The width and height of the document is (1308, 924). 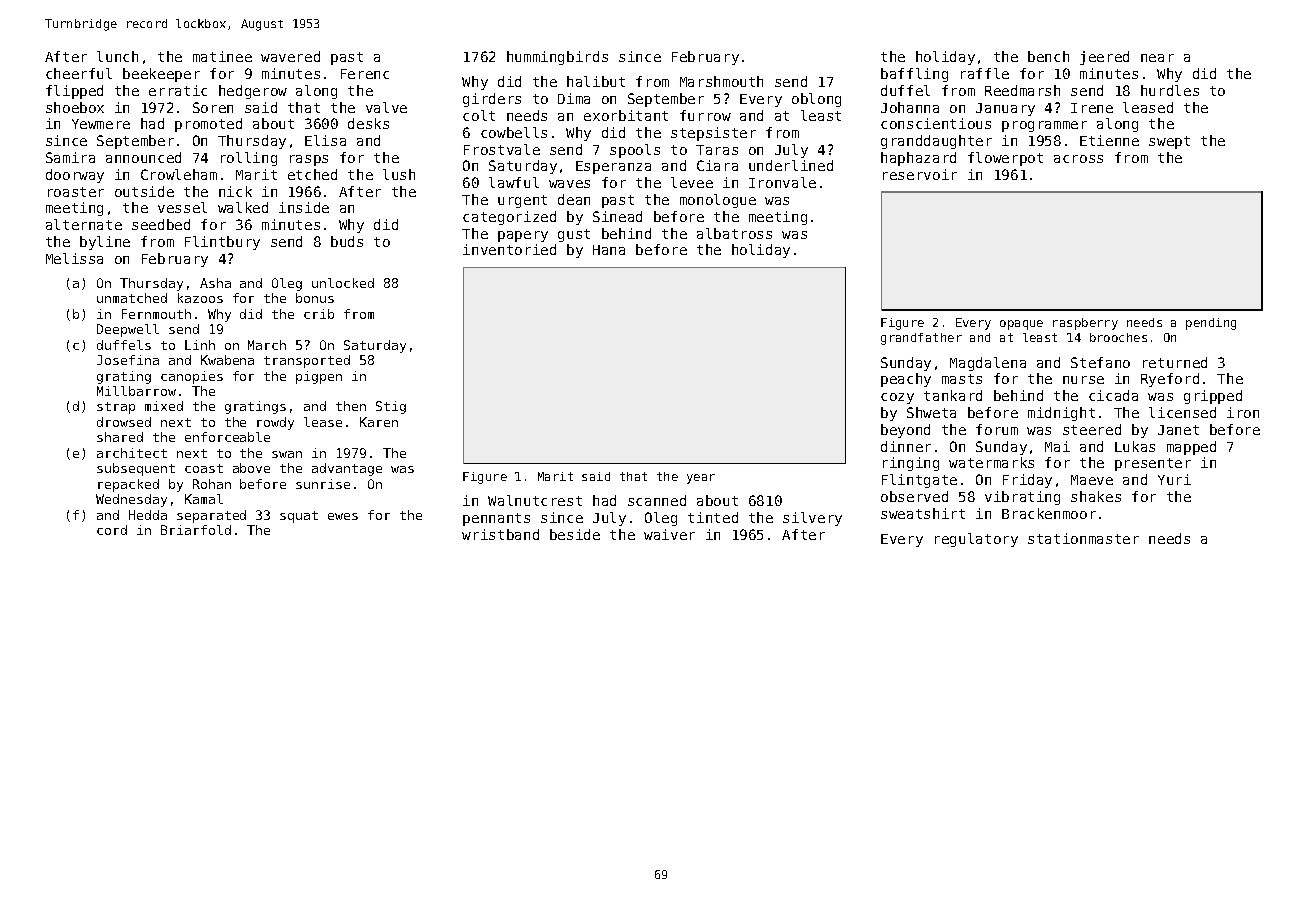 I want to click on stationmaster, so click(x=1083, y=538).
